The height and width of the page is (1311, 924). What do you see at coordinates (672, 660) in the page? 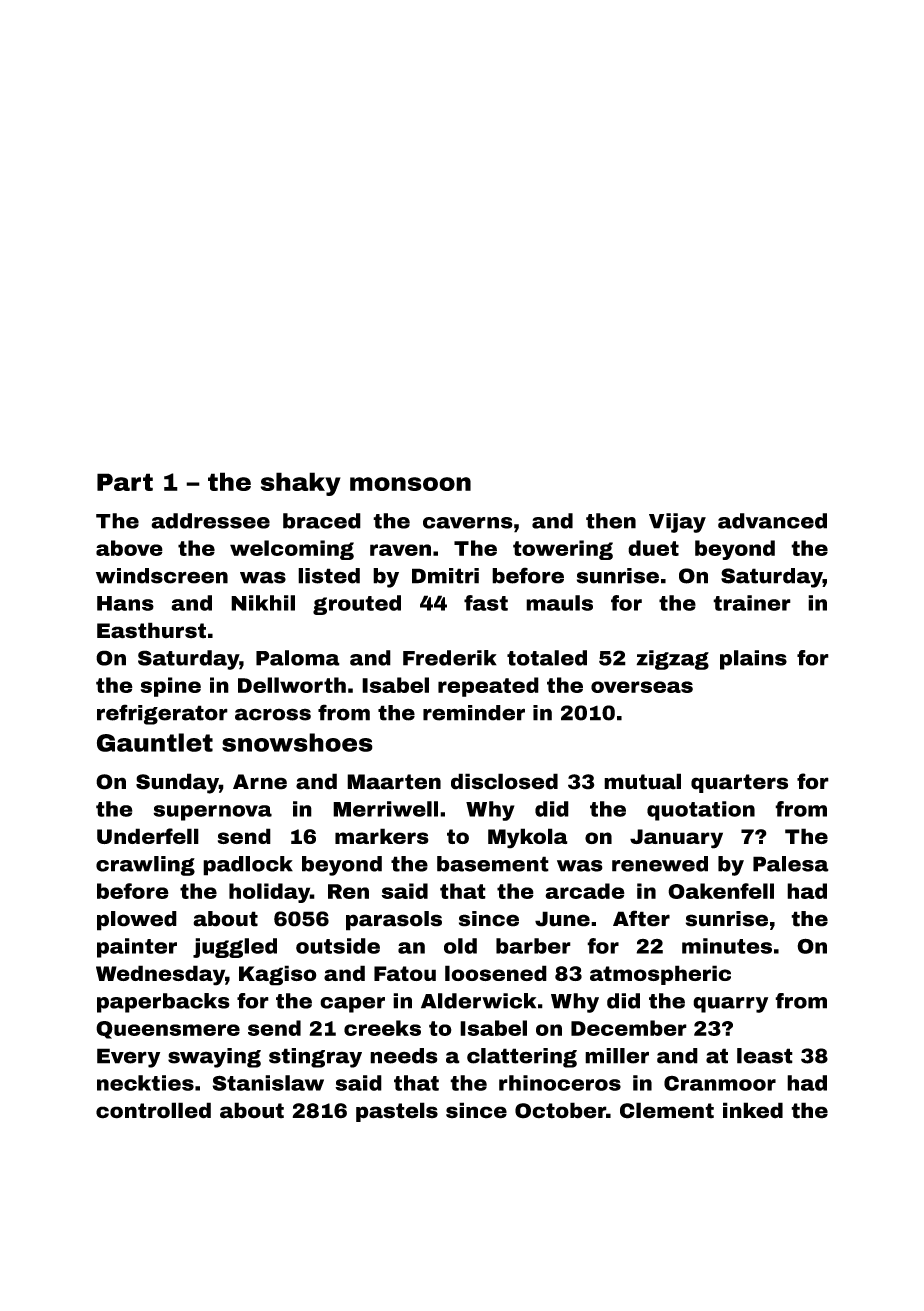
I see `zigzag` at bounding box center [672, 660].
